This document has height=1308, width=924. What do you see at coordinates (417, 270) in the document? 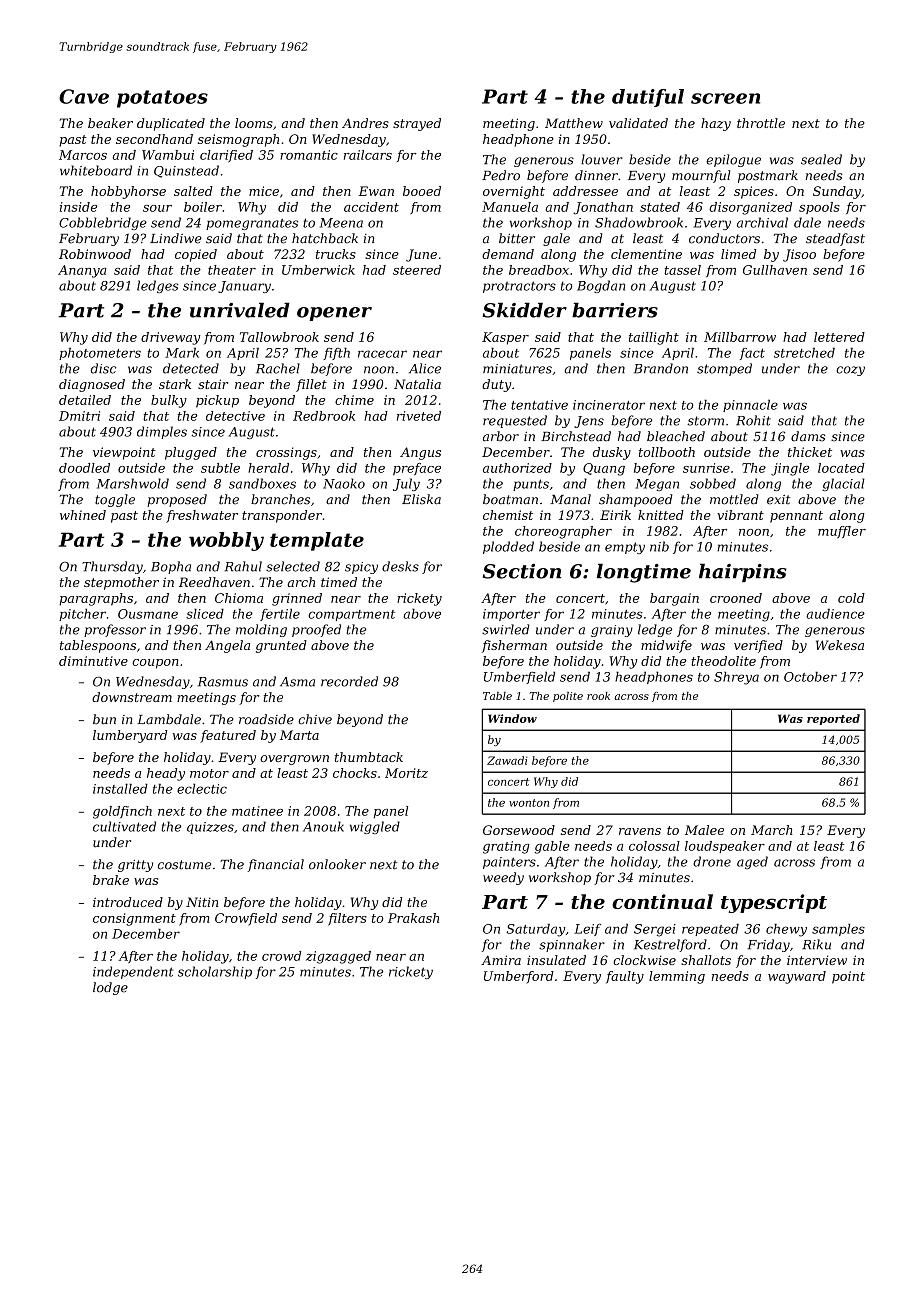
I see `steered` at bounding box center [417, 270].
